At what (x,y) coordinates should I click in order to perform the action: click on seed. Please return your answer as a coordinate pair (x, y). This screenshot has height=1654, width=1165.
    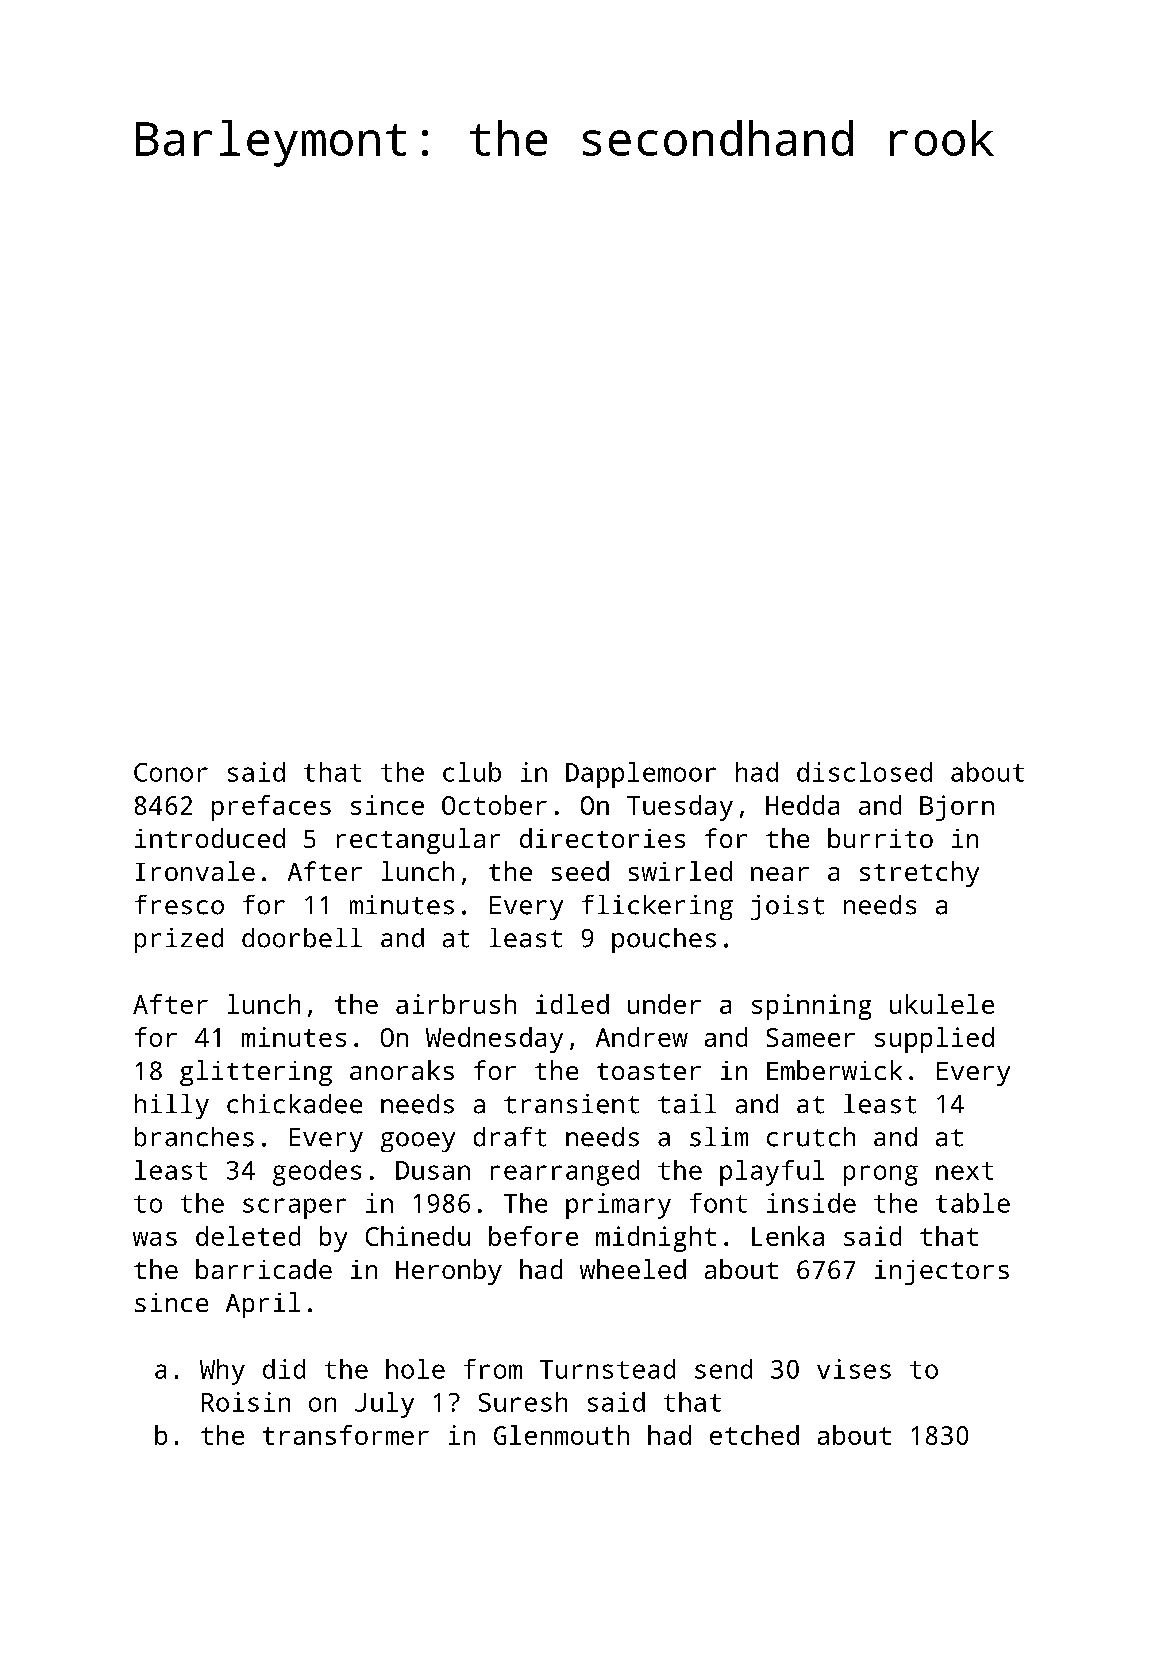
    Looking at the image, I should click on (580, 871).
